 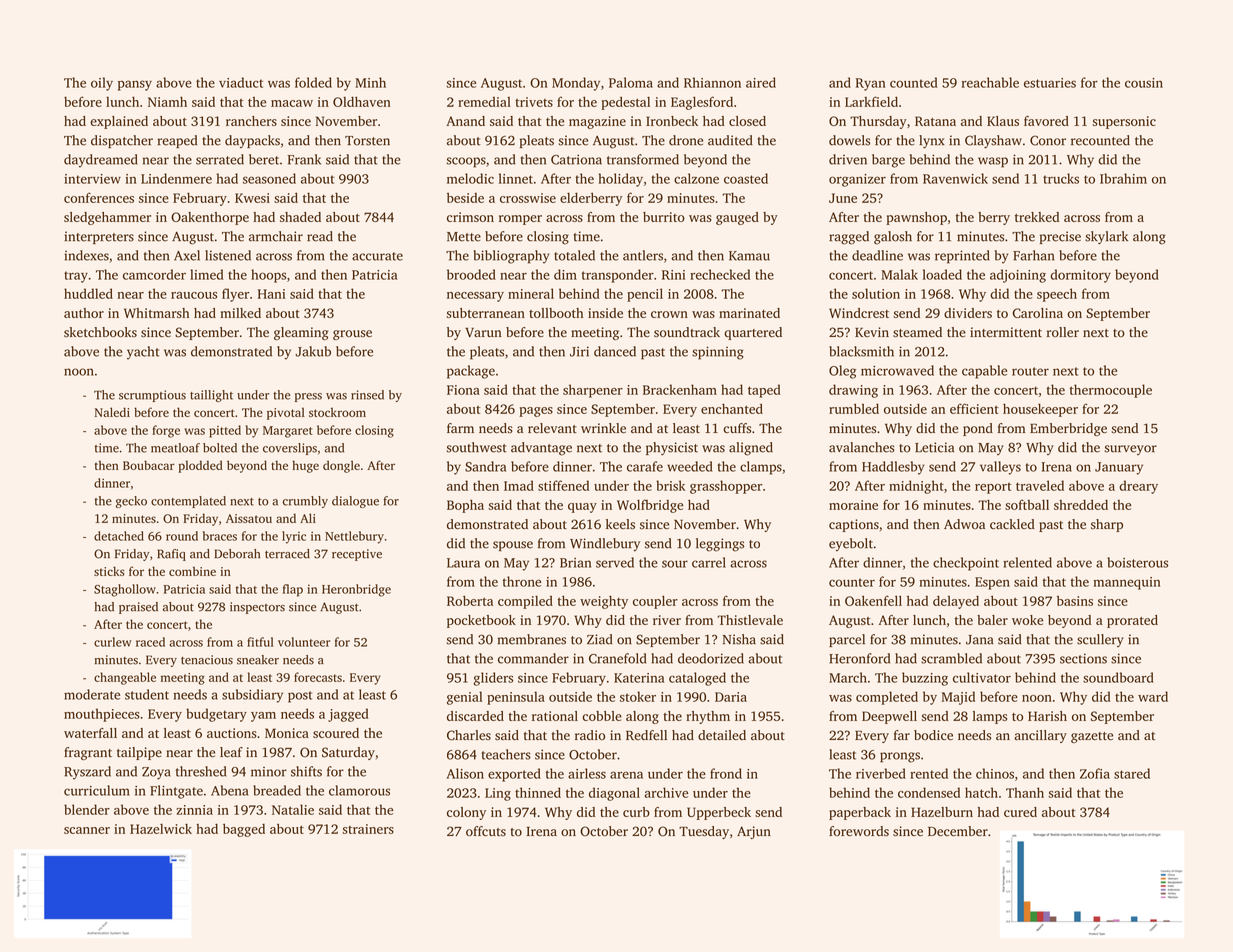 What do you see at coordinates (161, 829) in the screenshot?
I see `Hazelwick` at bounding box center [161, 829].
